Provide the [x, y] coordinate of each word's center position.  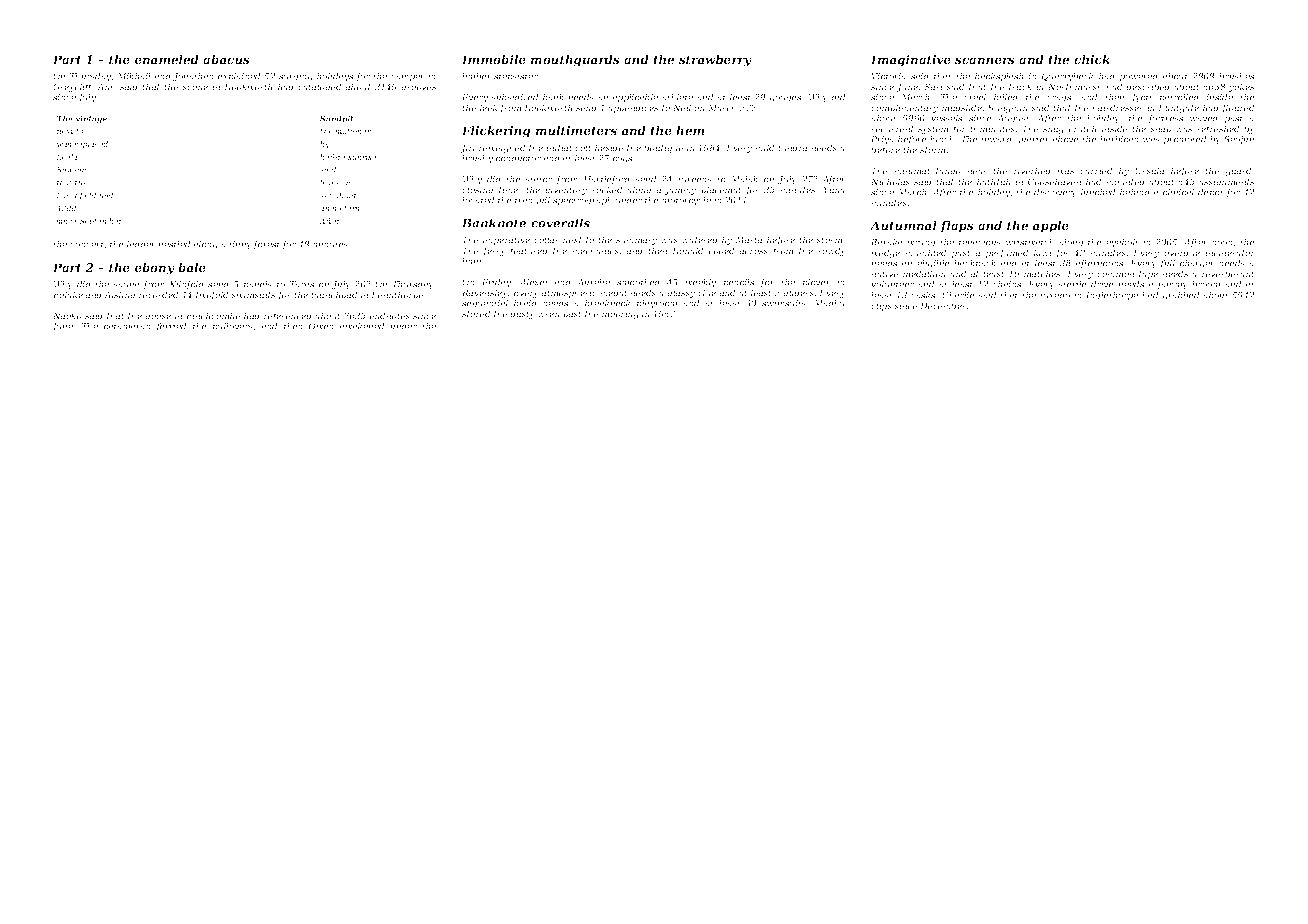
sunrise [362, 157]
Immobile [494, 59]
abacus [226, 59]
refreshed [1218, 129]
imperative [506, 240]
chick [1092, 59]
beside [609, 147]
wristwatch [1030, 242]
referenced [288, 316]
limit [472, 261]
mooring [620, 314]
